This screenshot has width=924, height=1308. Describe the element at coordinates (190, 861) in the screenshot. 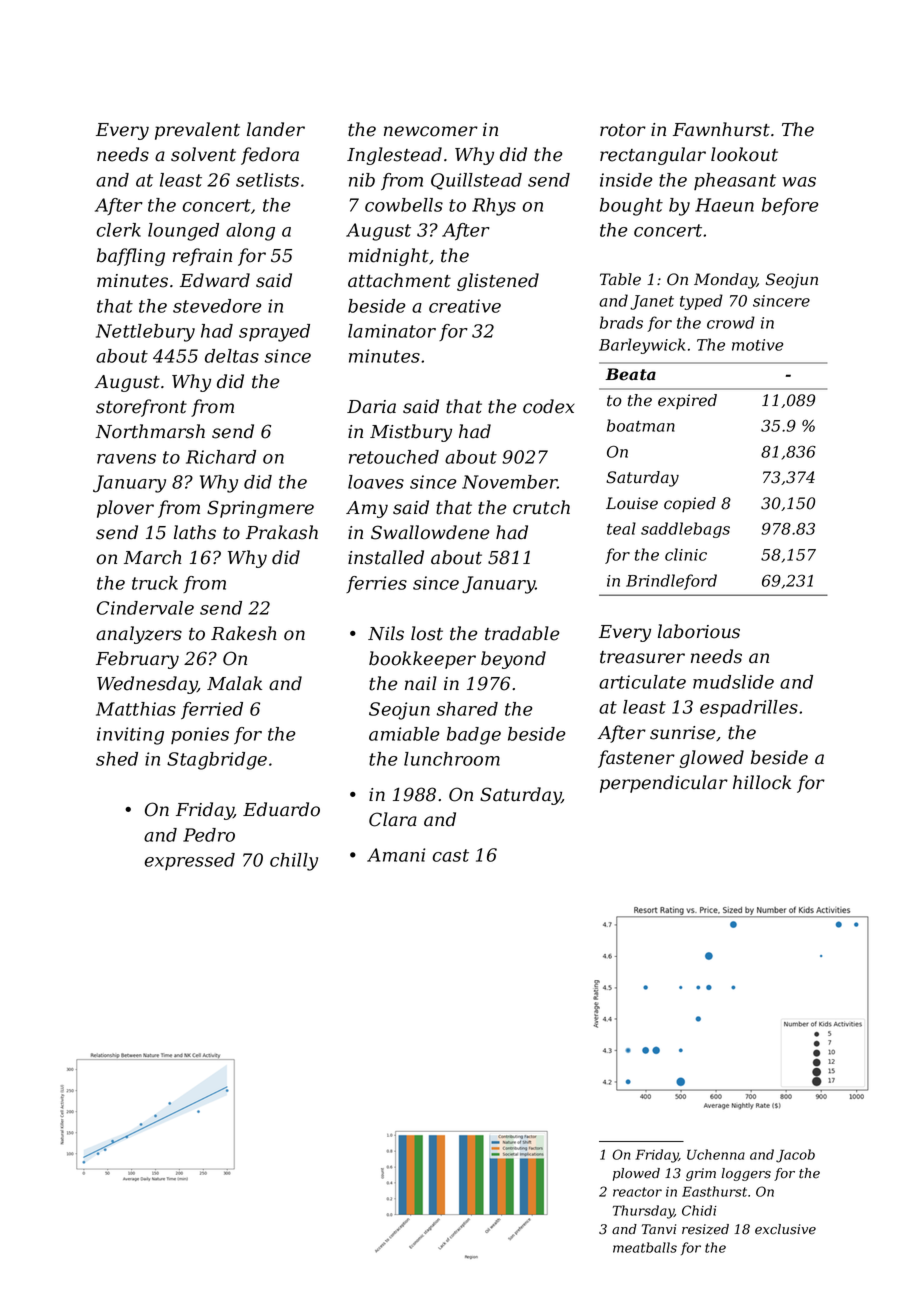

I see `expressed` at that location.
